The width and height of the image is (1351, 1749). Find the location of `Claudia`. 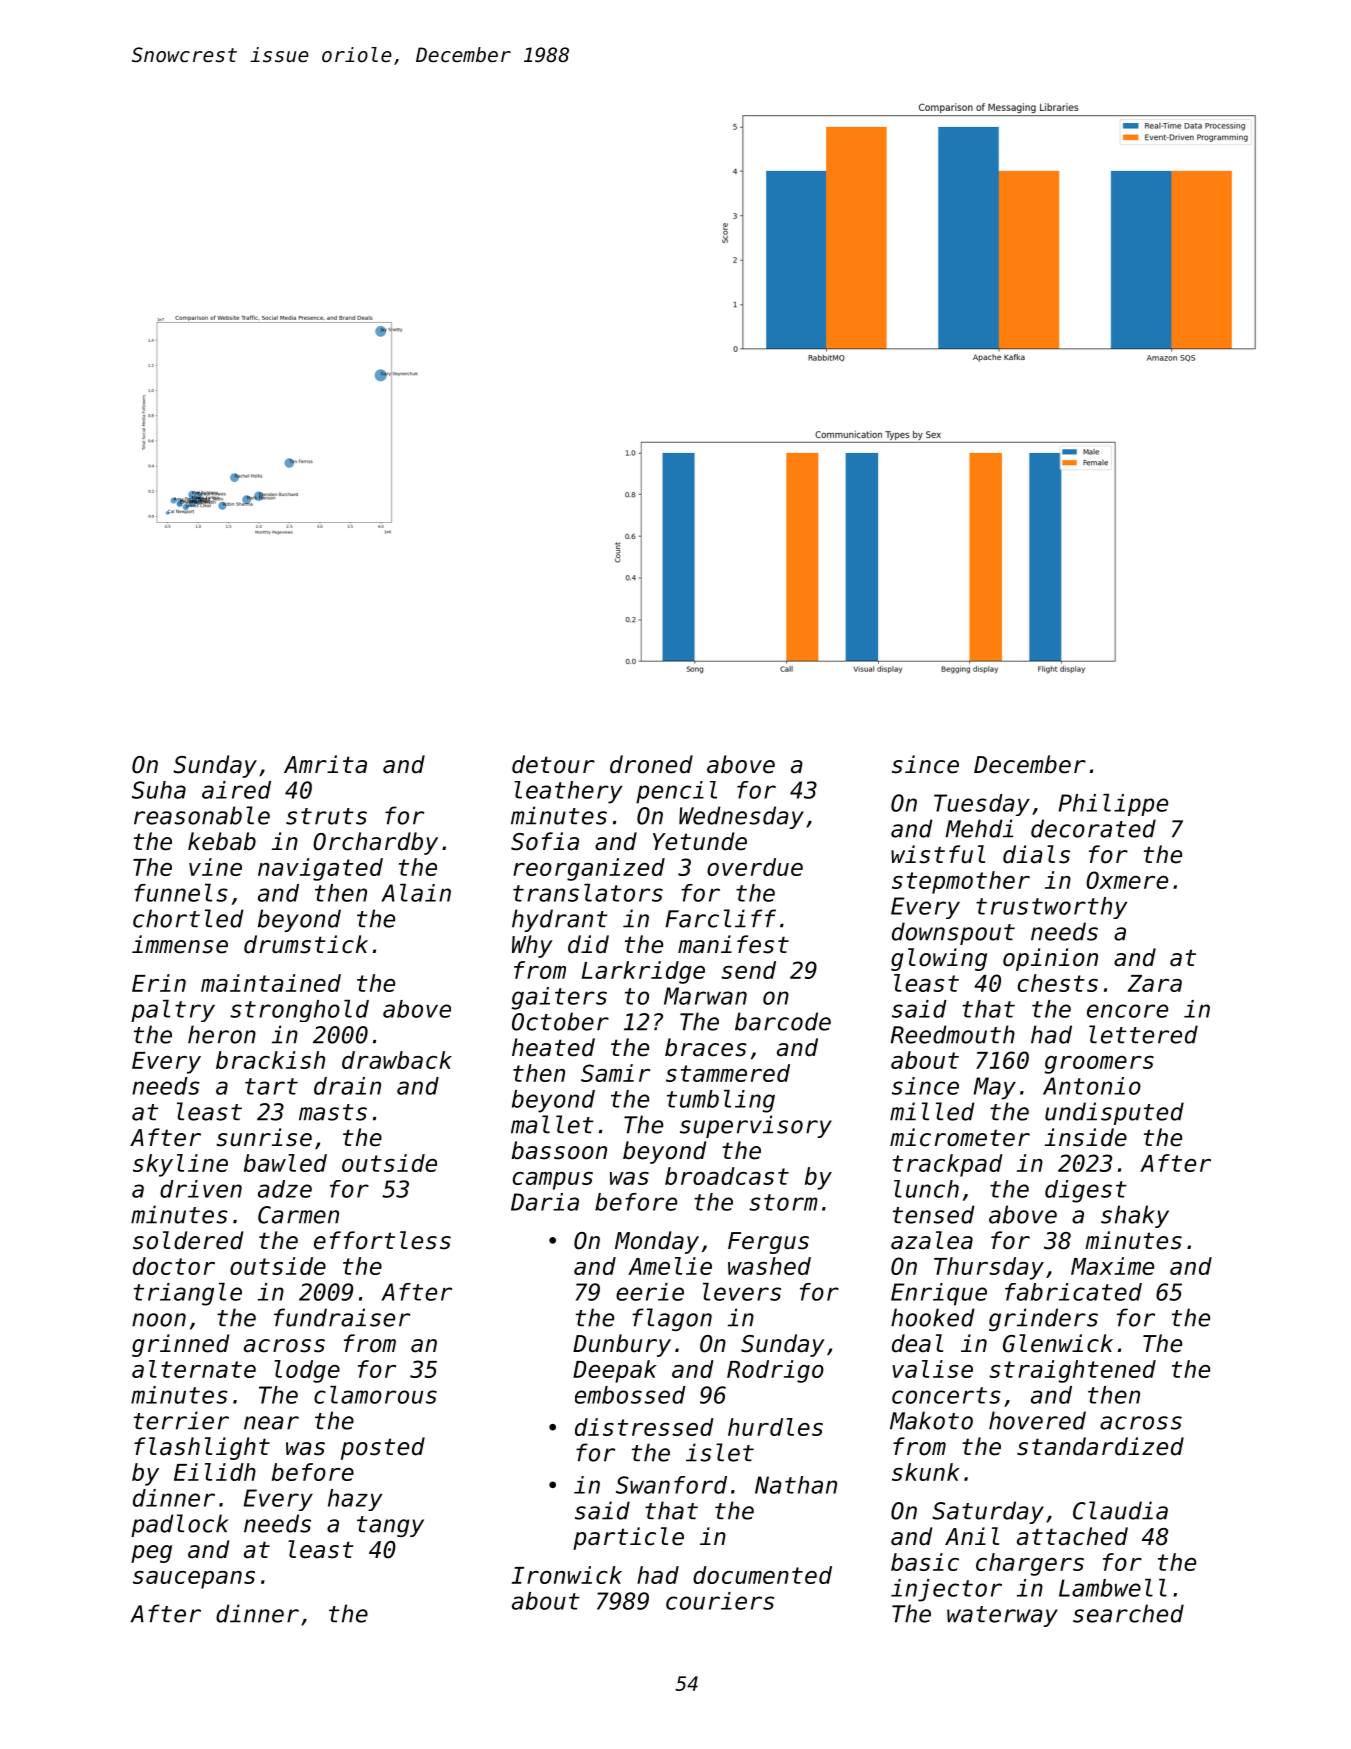

Claudia is located at coordinates (1120, 1510).
